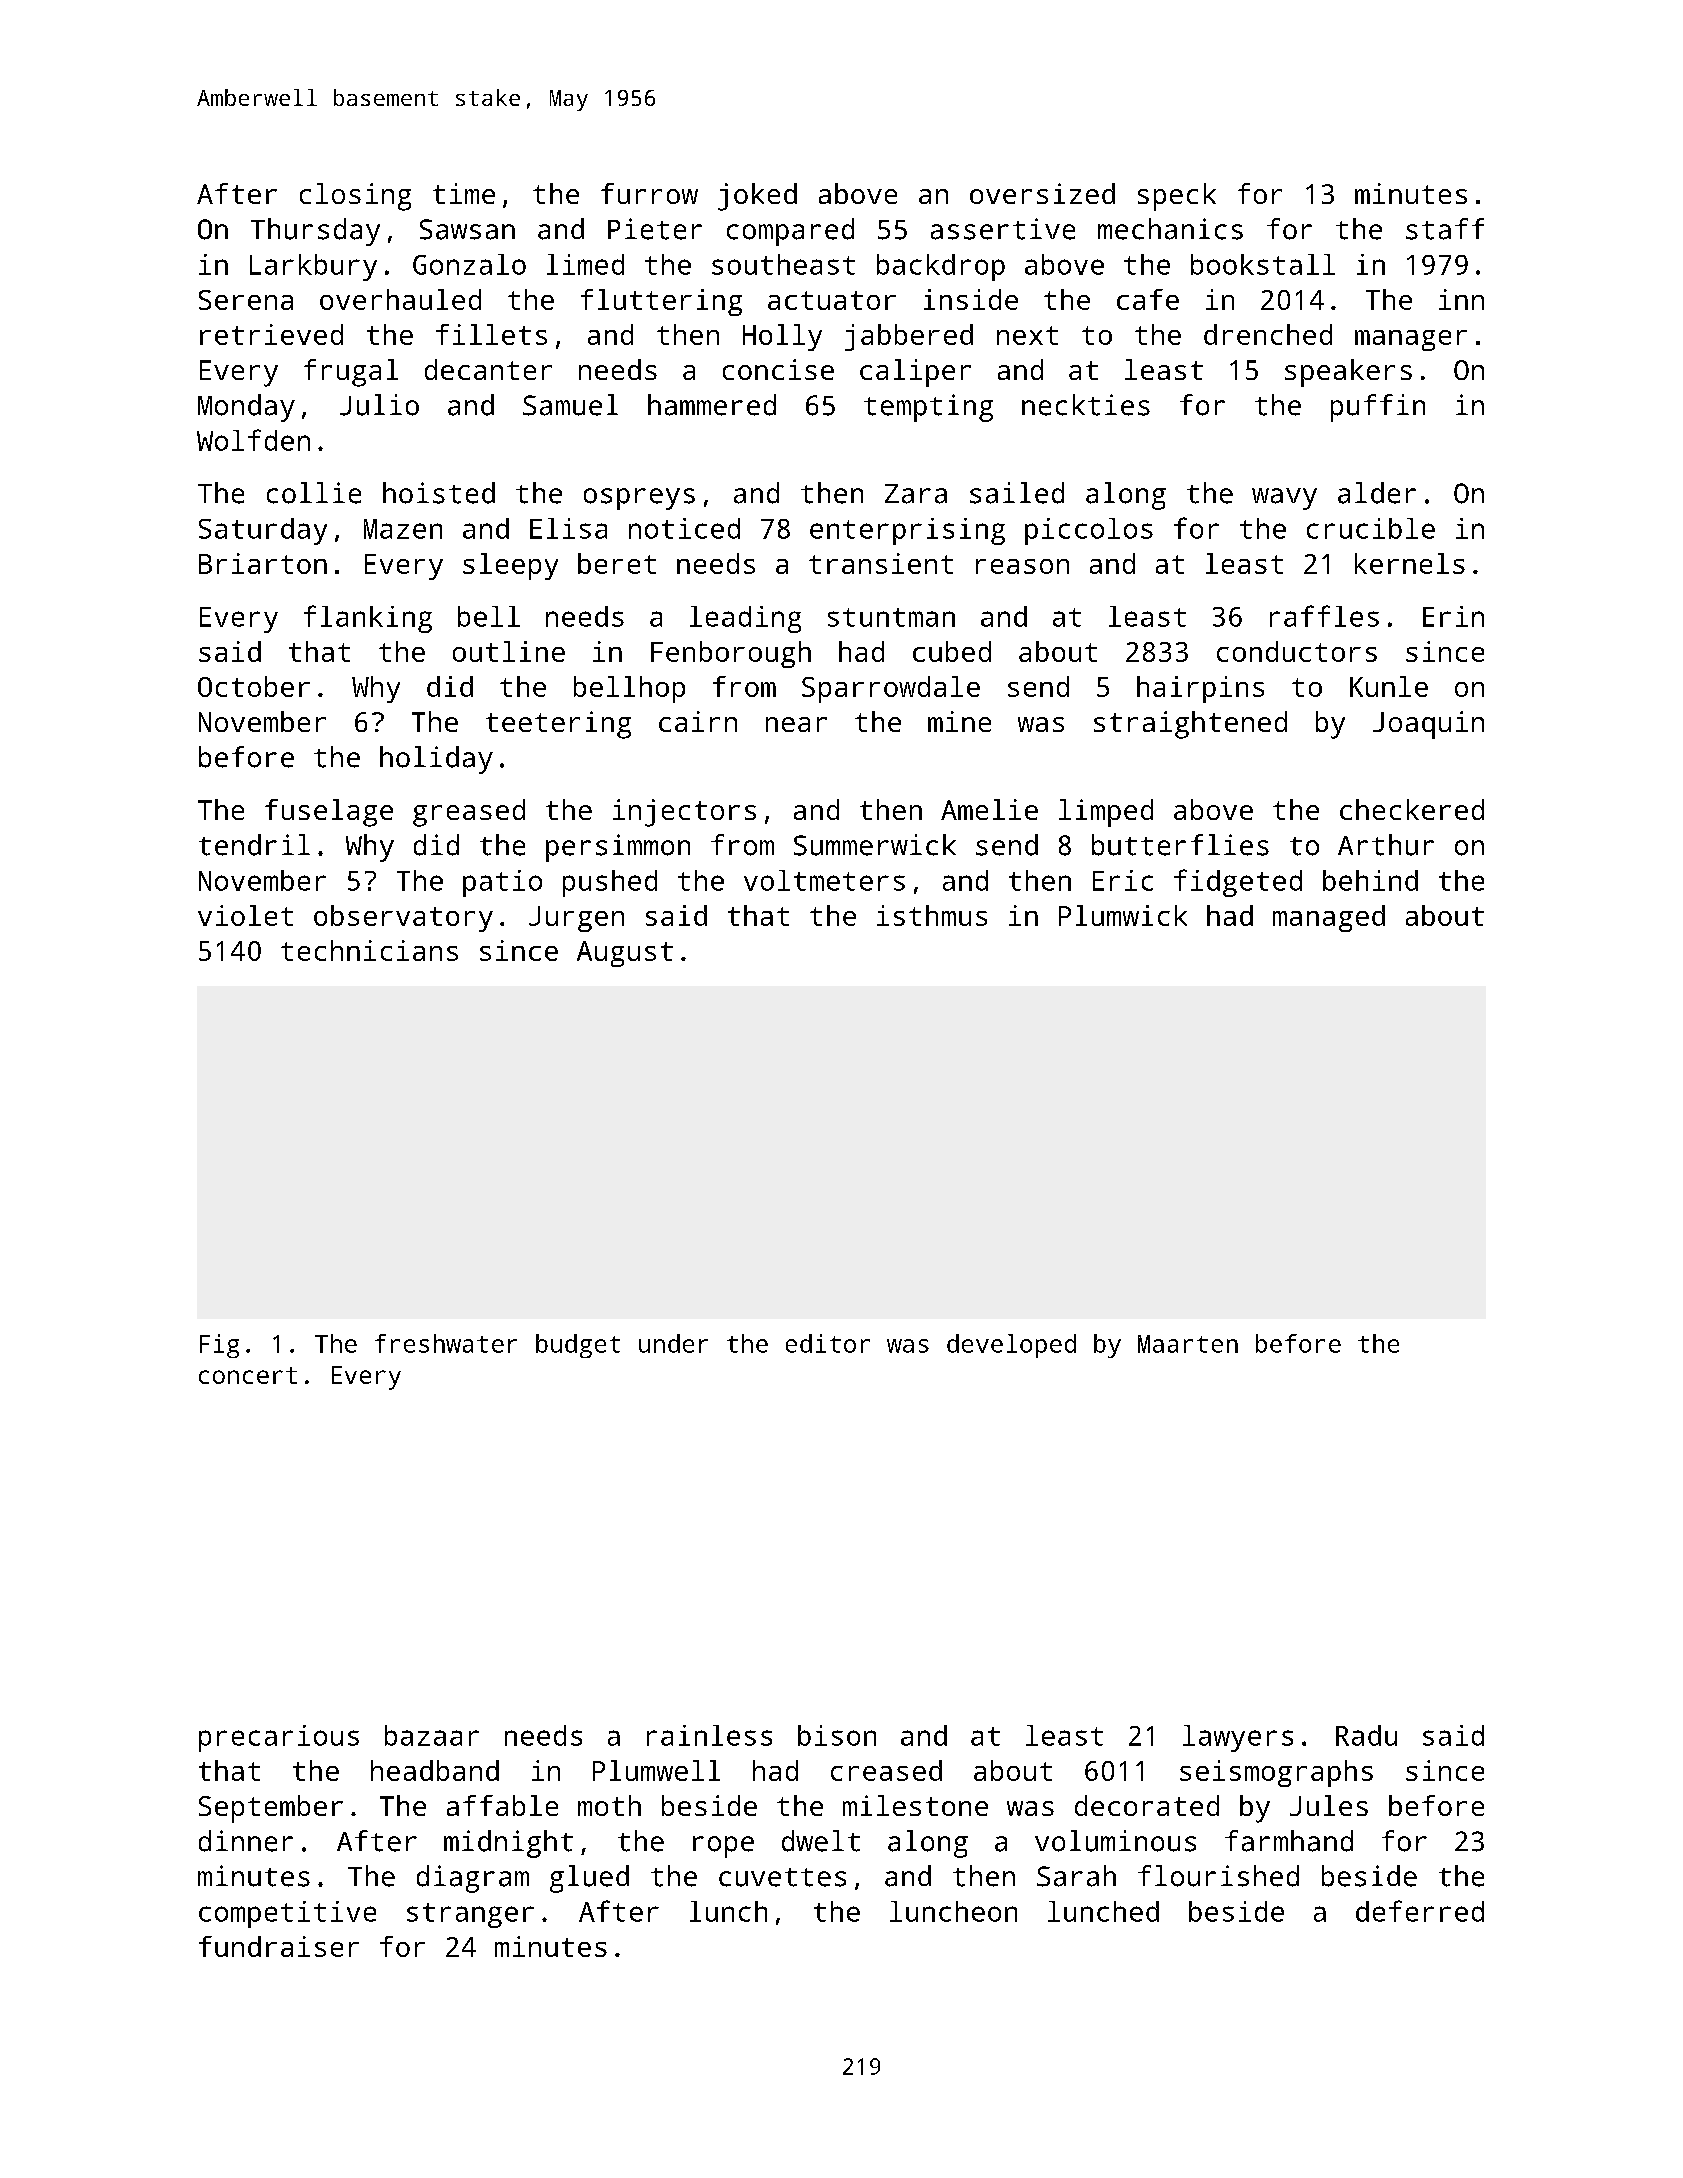 The width and height of the page is (1683, 2178). What do you see at coordinates (932, 915) in the page?
I see `isthmus` at bounding box center [932, 915].
